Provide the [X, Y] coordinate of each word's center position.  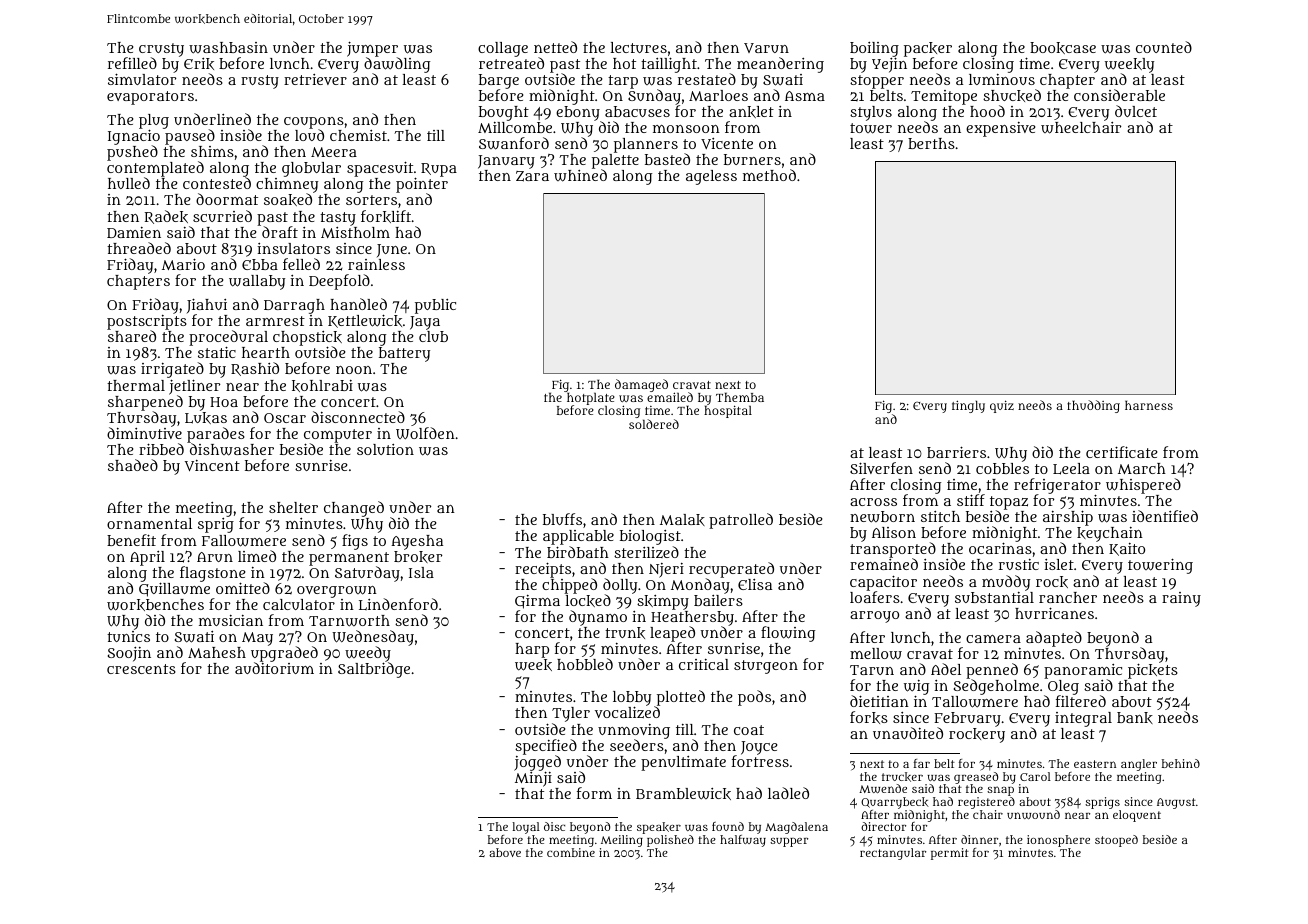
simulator [142, 79]
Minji [533, 779]
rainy [1181, 599]
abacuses [637, 111]
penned [992, 671]
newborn [882, 517]
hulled [129, 183]
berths [931, 143]
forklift [386, 216]
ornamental [149, 523]
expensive [1000, 129]
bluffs [562, 519]
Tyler [571, 714]
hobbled [585, 664]
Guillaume [174, 589]
